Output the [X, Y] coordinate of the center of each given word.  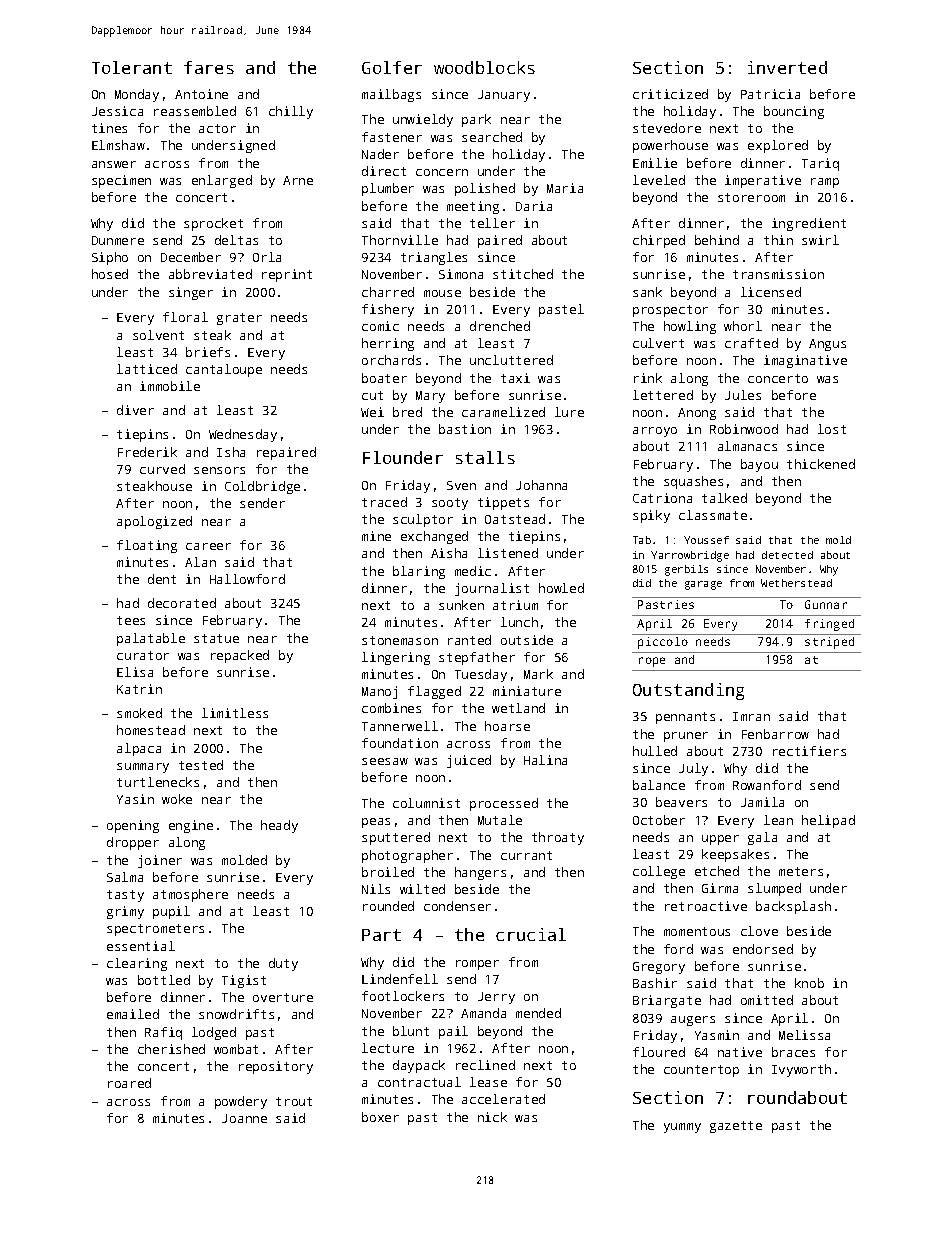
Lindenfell [400, 979]
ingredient [809, 224]
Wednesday [243, 435]
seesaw [385, 761]
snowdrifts [236, 1014]
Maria [565, 188]
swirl [820, 240]
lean [778, 820]
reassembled [195, 111]
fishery [388, 310]
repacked [240, 656]
